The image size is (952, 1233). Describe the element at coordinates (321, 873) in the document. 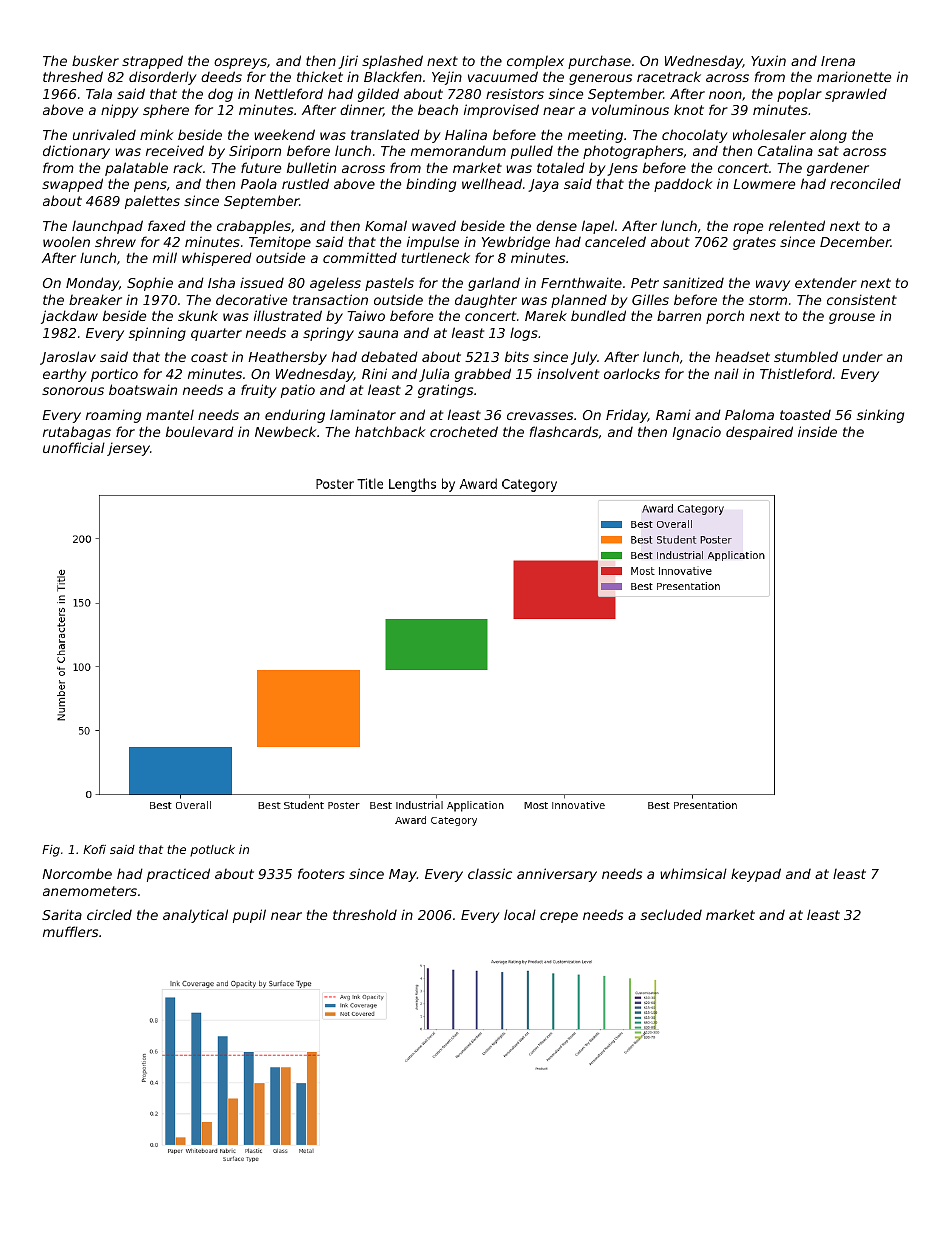

I see `footers` at that location.
